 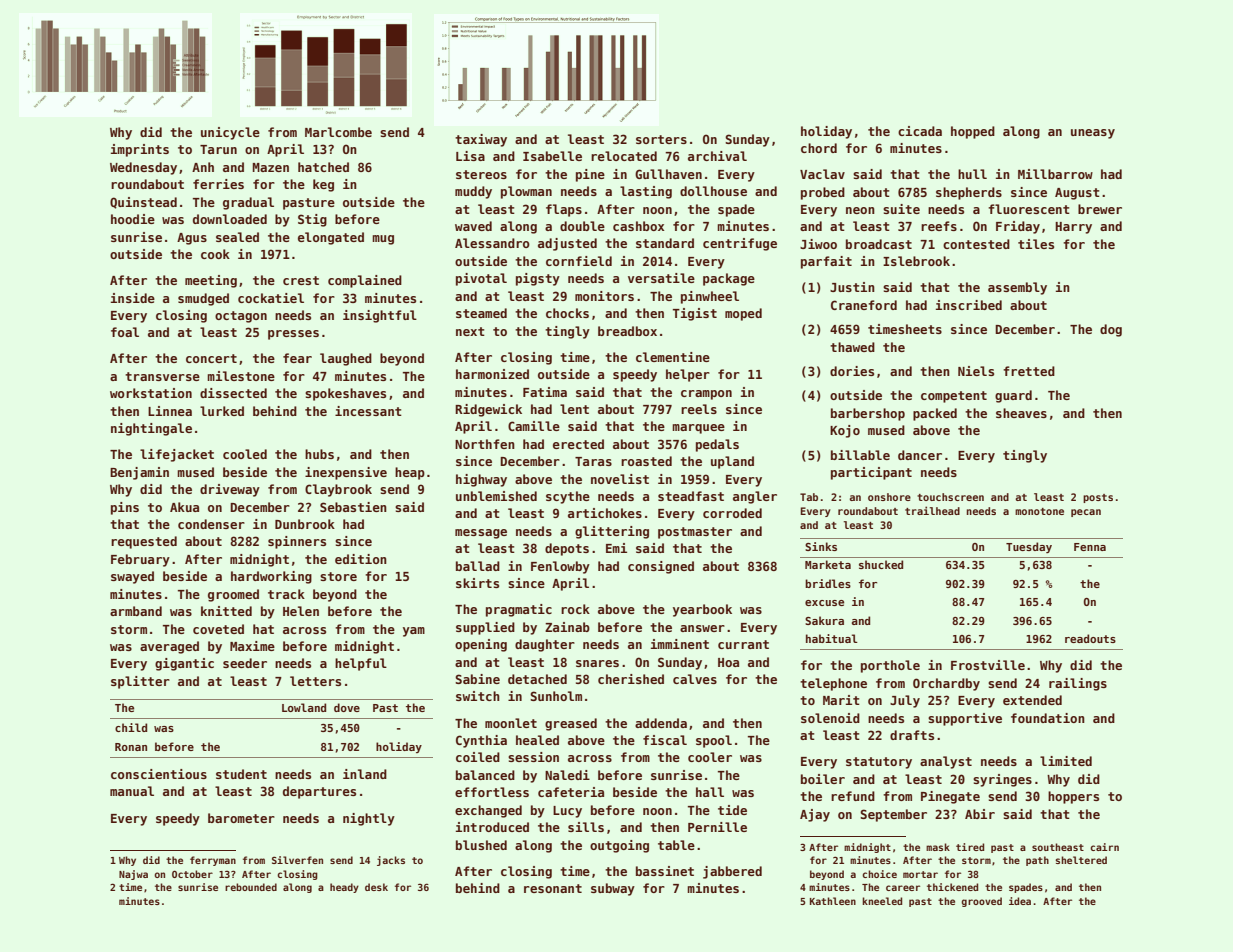 What do you see at coordinates (252, 646) in the screenshot?
I see `Maxime` at bounding box center [252, 646].
